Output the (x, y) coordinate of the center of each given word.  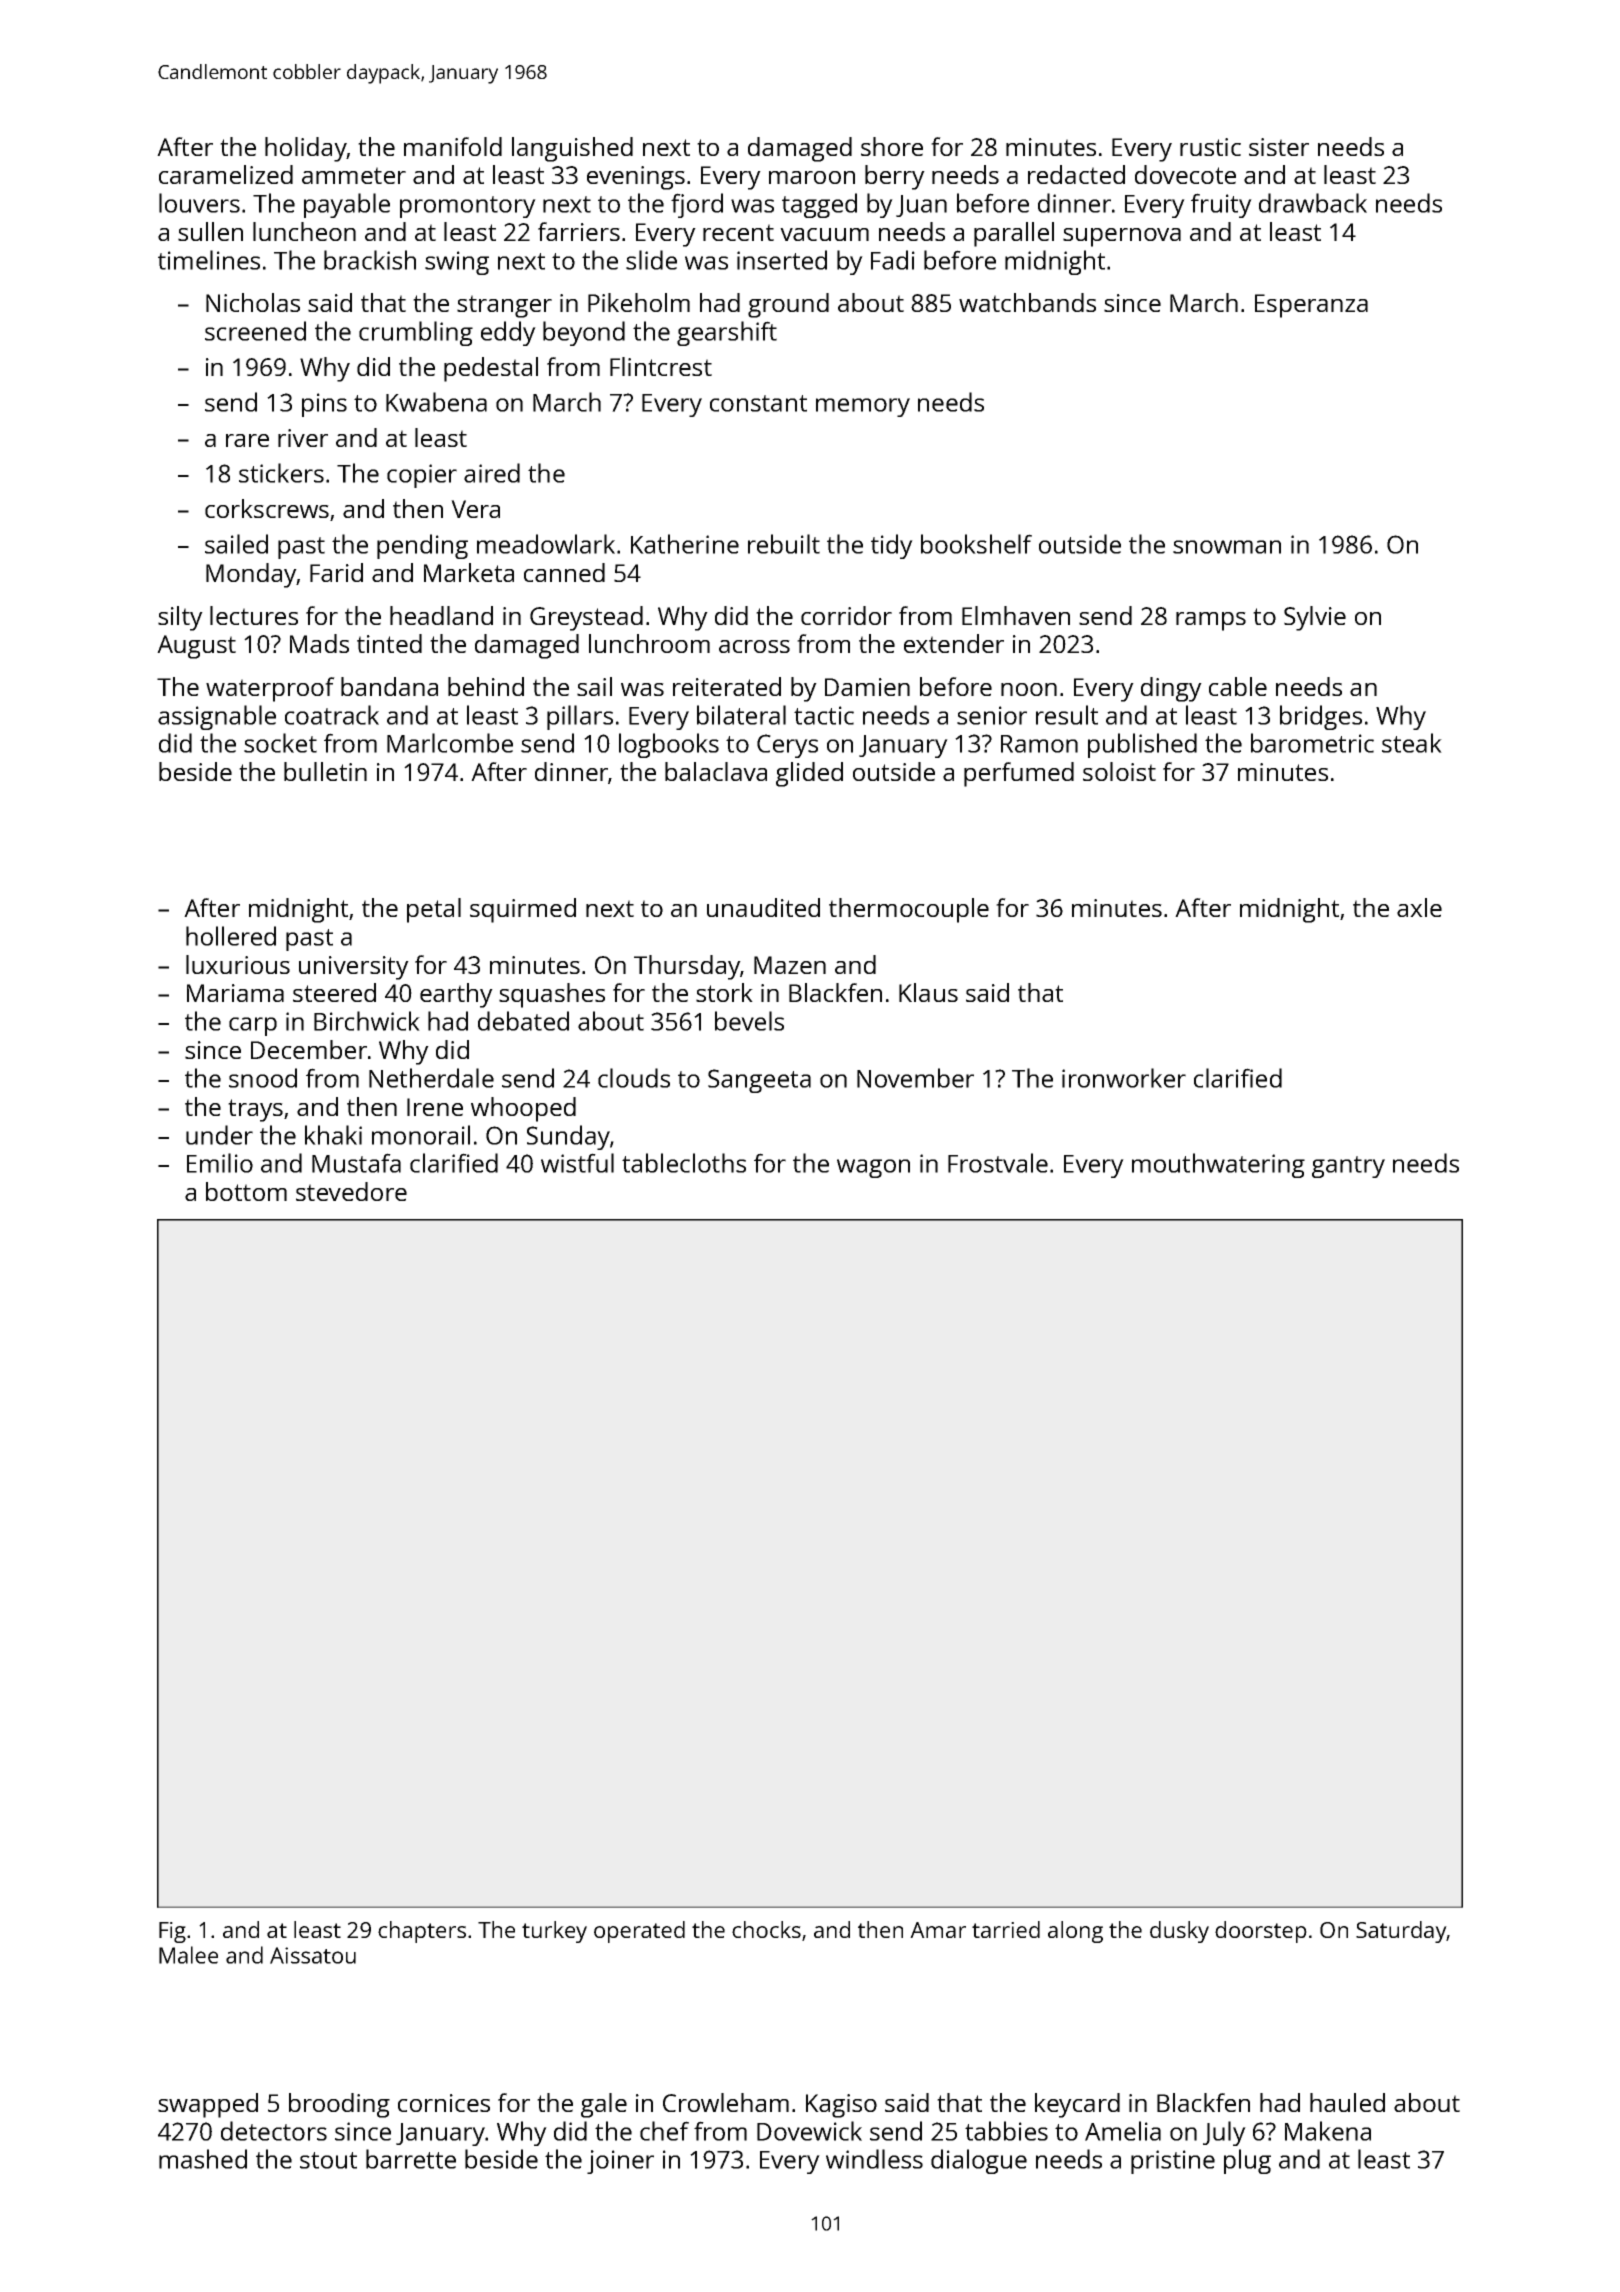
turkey (554, 1932)
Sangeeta (759, 1081)
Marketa (469, 572)
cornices (444, 2103)
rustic (1210, 147)
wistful (577, 1163)
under (219, 1135)
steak (1412, 743)
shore (892, 146)
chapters (422, 1932)
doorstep (1261, 1932)
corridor (846, 615)
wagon (873, 1168)
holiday (306, 149)
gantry (1348, 1167)
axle (1419, 907)
